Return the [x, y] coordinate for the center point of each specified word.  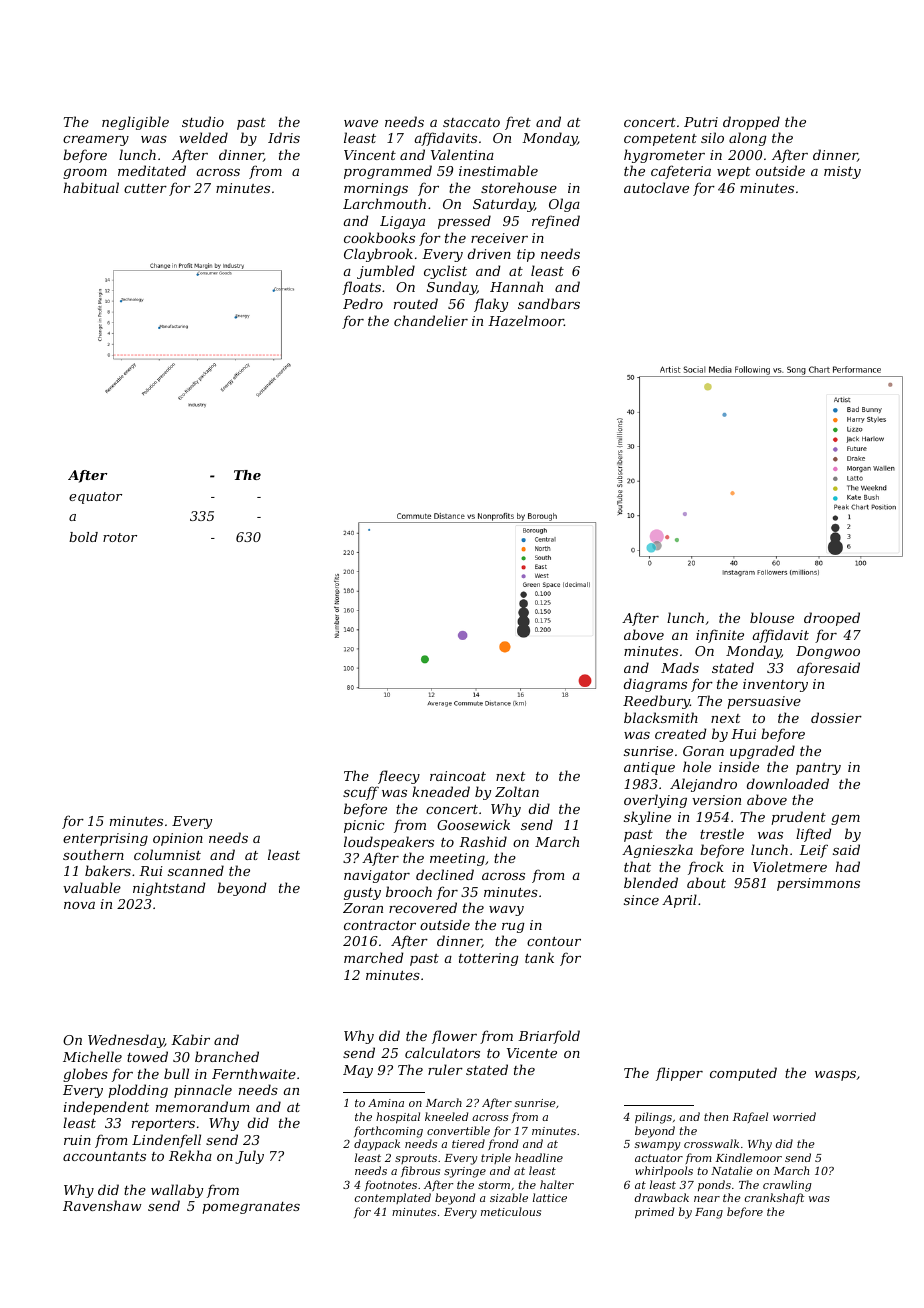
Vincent [370, 155]
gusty [362, 894]
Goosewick [473, 824]
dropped [751, 123]
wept [734, 173]
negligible [135, 123]
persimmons [818, 884]
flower [454, 1037]
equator [95, 498]
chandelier [431, 320]
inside [739, 766]
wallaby [177, 1191]
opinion [178, 839]
